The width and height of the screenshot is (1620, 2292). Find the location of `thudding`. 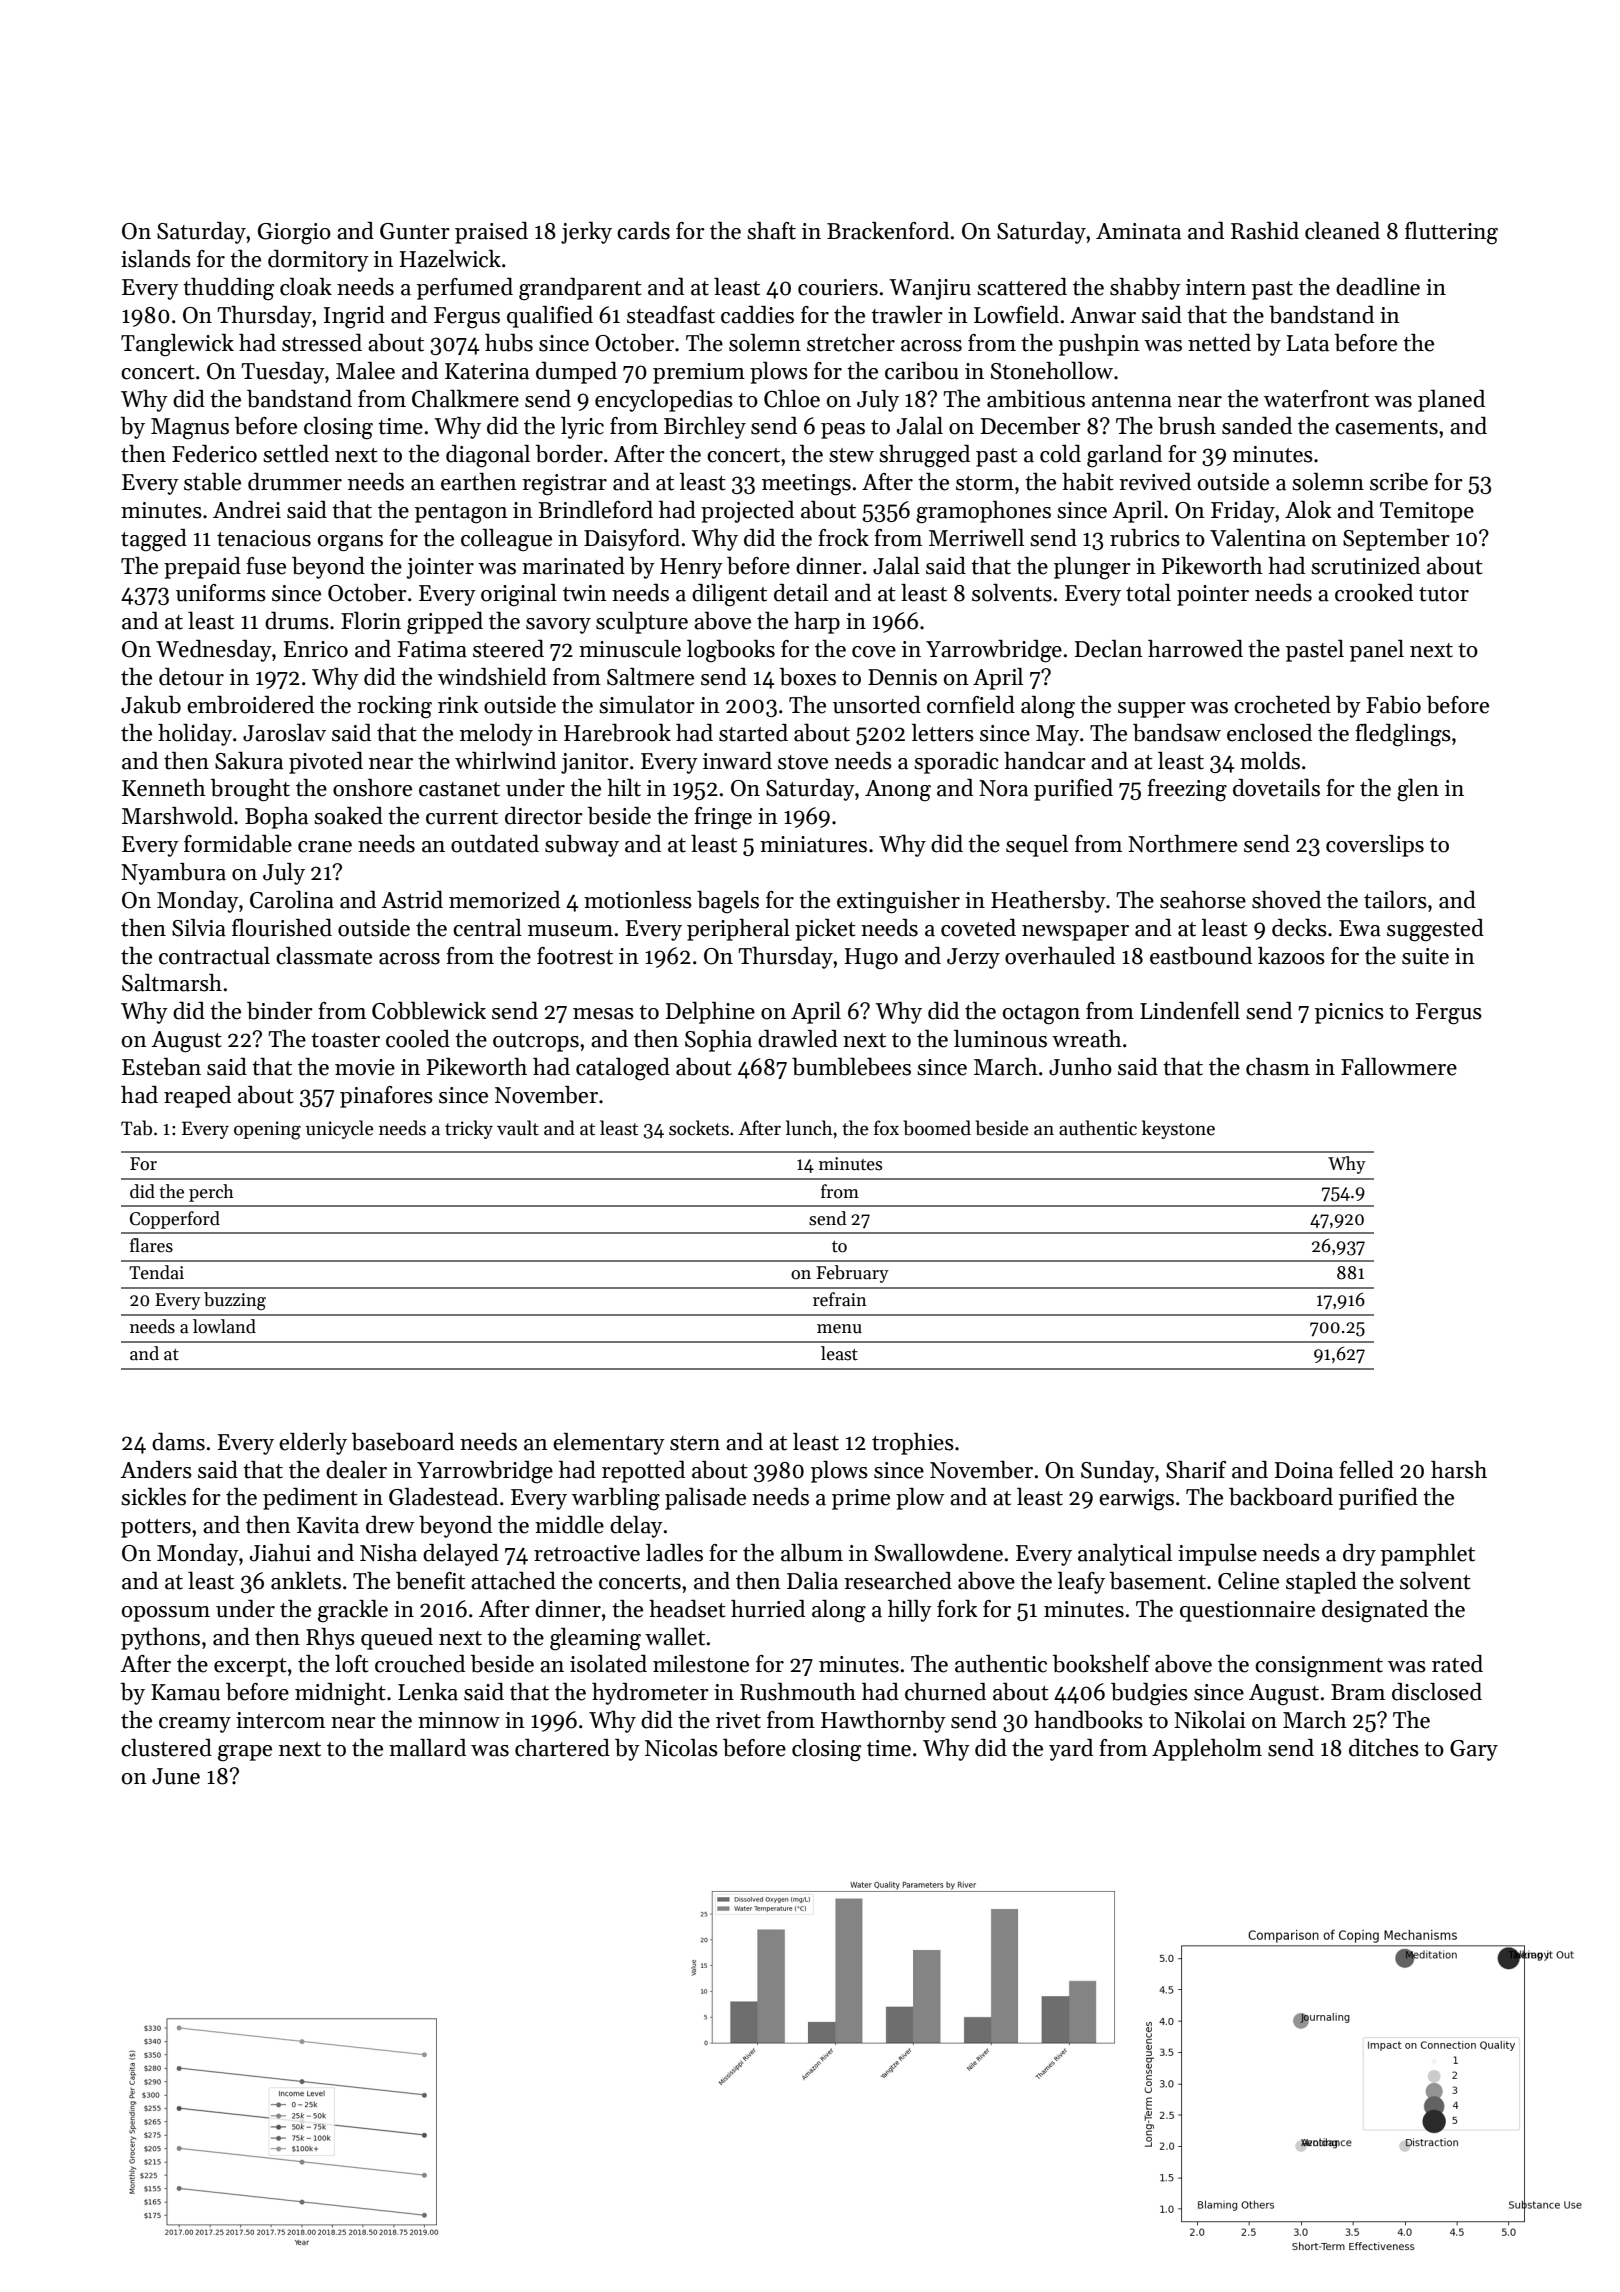

thudding is located at coordinates (228, 289).
